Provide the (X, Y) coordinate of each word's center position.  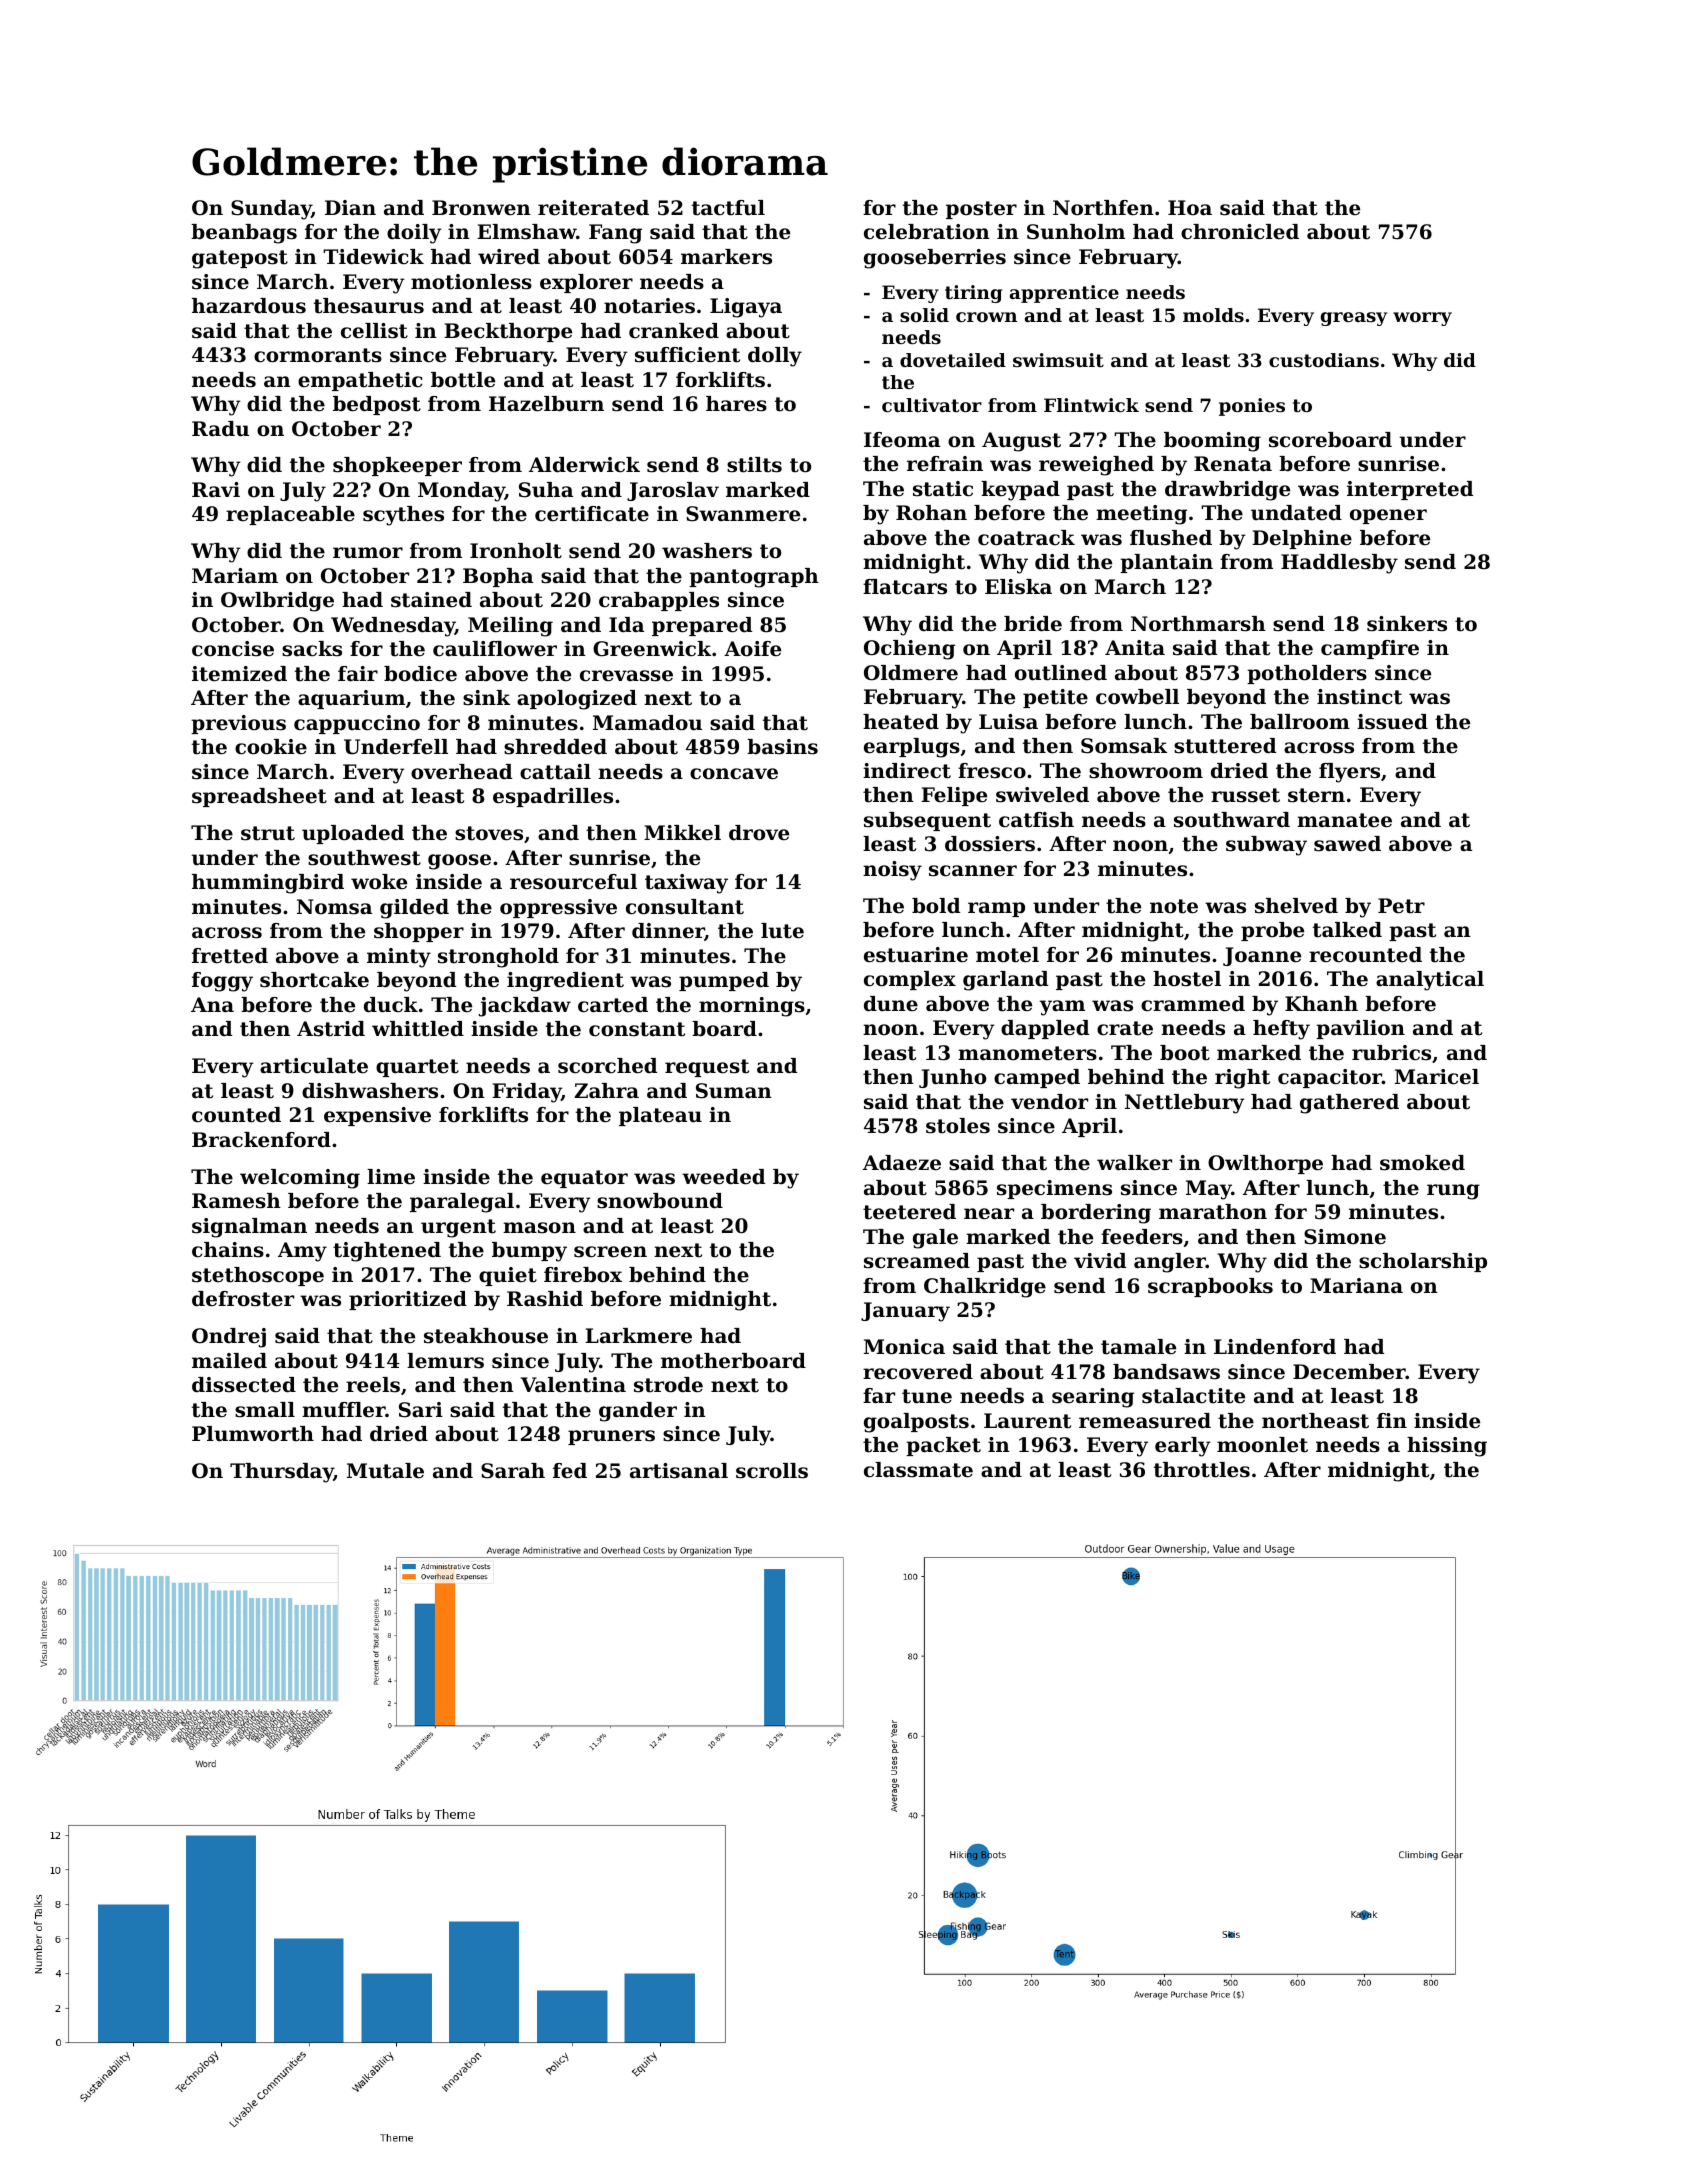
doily (414, 234)
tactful (728, 208)
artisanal (679, 1471)
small (265, 1410)
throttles (1202, 1470)
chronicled (1240, 232)
